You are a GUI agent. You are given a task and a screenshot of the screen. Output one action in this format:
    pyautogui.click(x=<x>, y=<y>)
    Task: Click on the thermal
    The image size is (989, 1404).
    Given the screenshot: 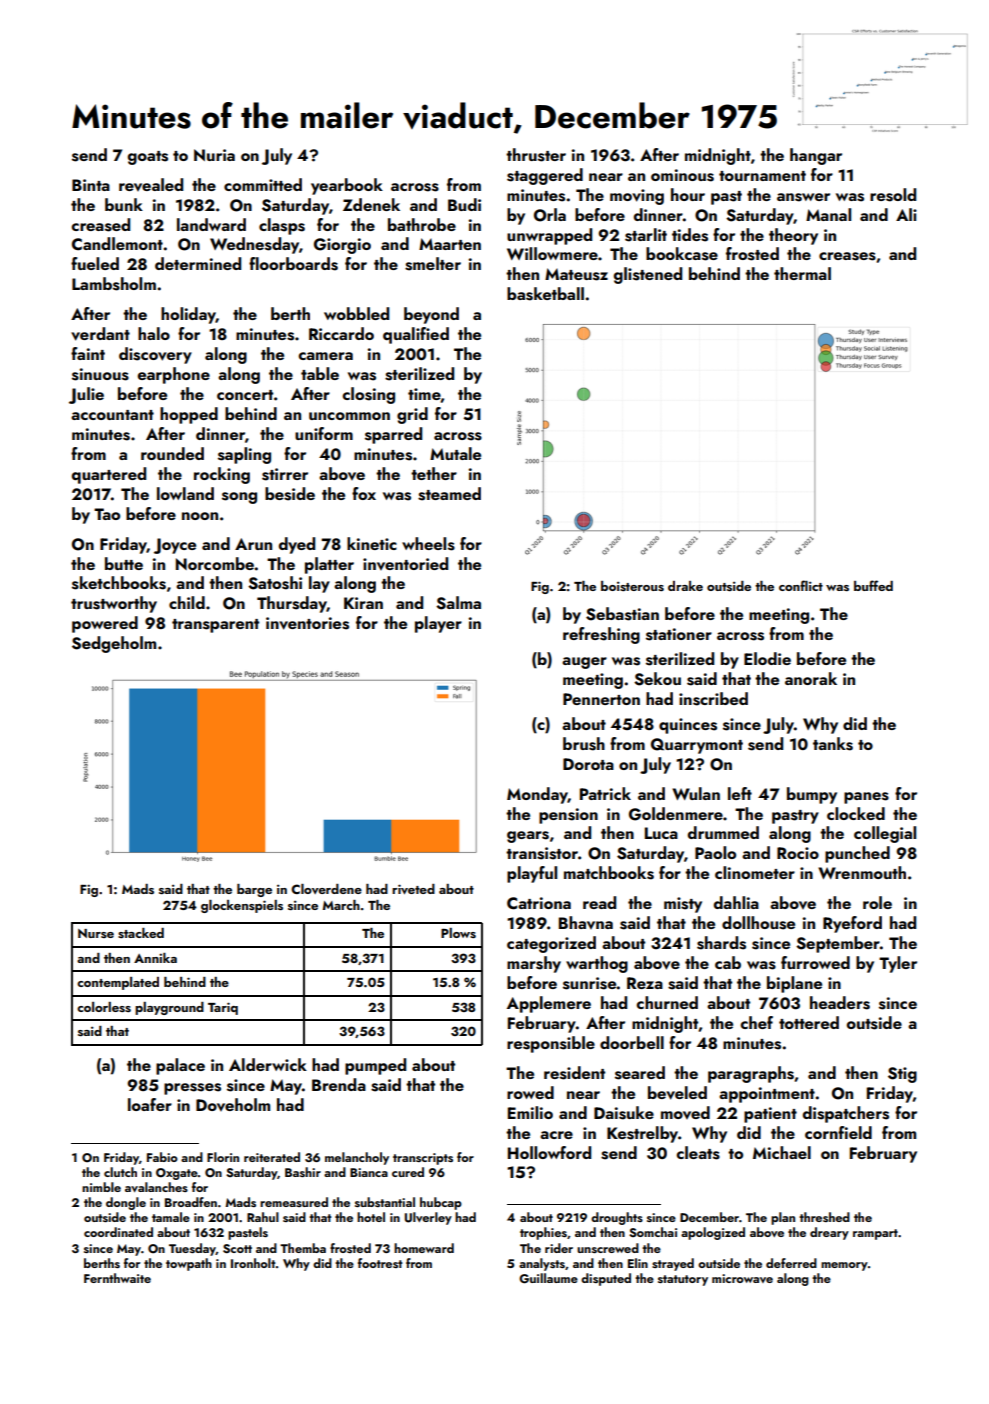 What is the action you would take?
    pyautogui.click(x=802, y=273)
